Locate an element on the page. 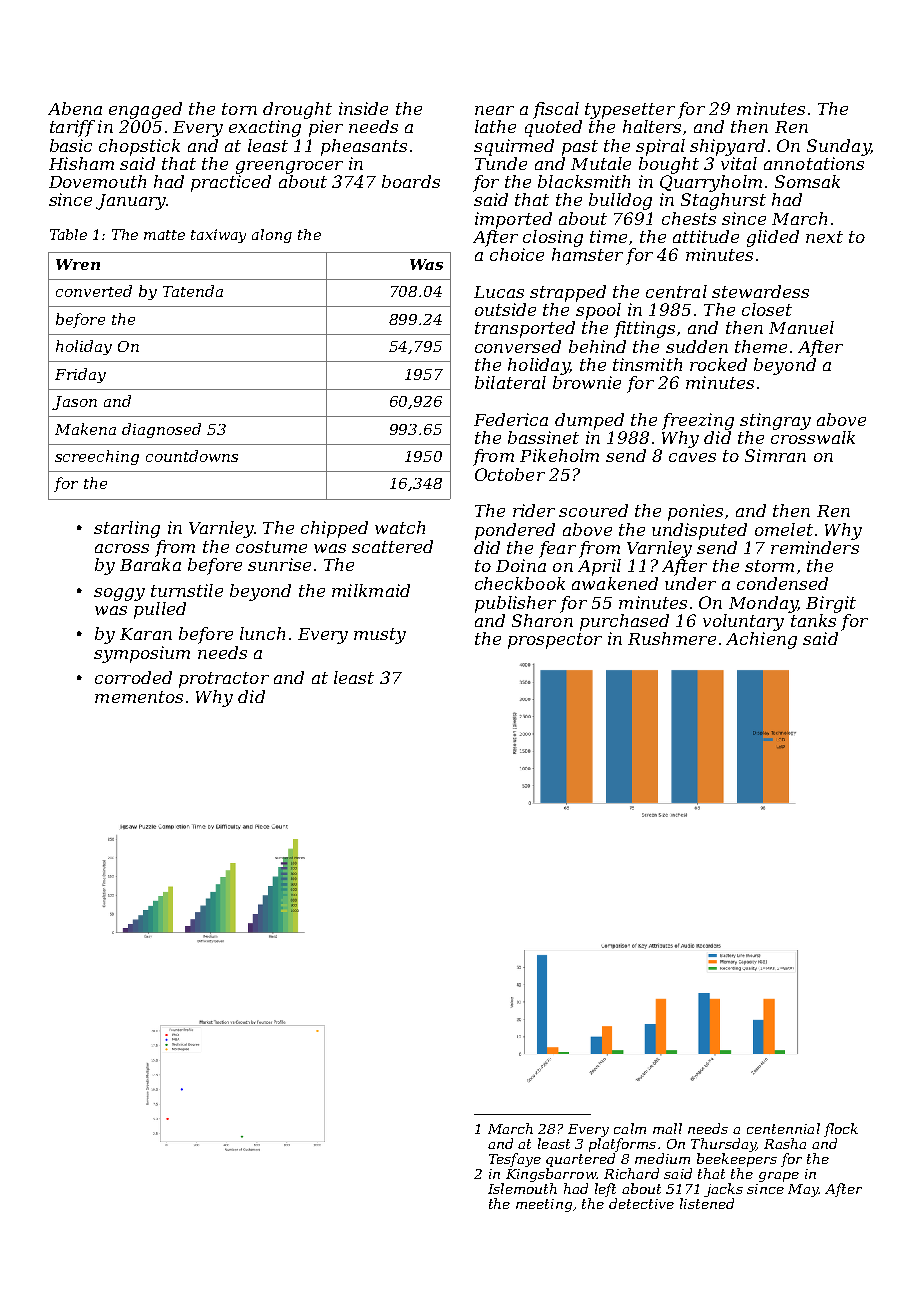  Islemouth is located at coordinates (522, 1188).
